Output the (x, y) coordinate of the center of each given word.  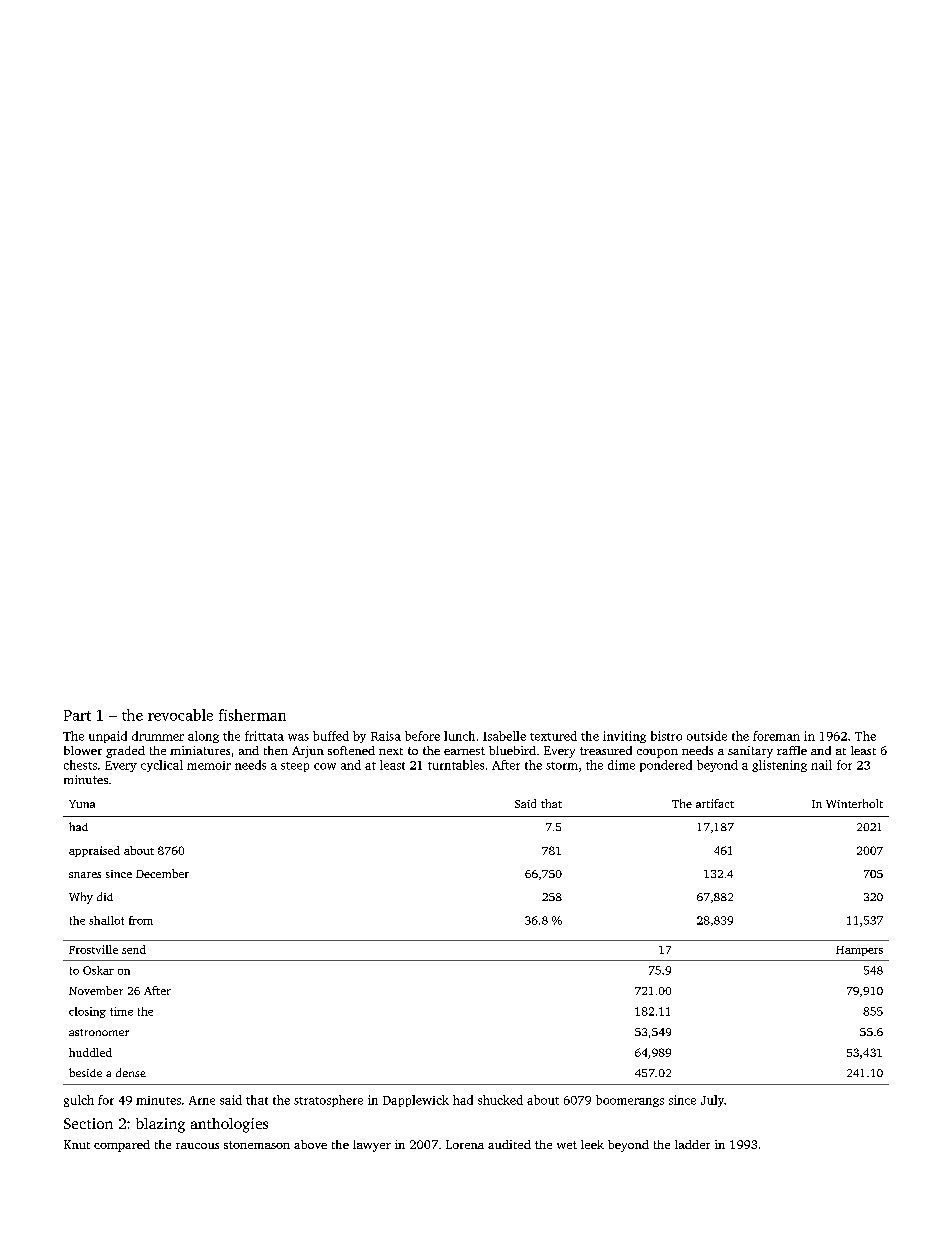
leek (592, 1144)
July (712, 1101)
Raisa (386, 736)
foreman (776, 736)
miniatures (200, 750)
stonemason (257, 1145)
